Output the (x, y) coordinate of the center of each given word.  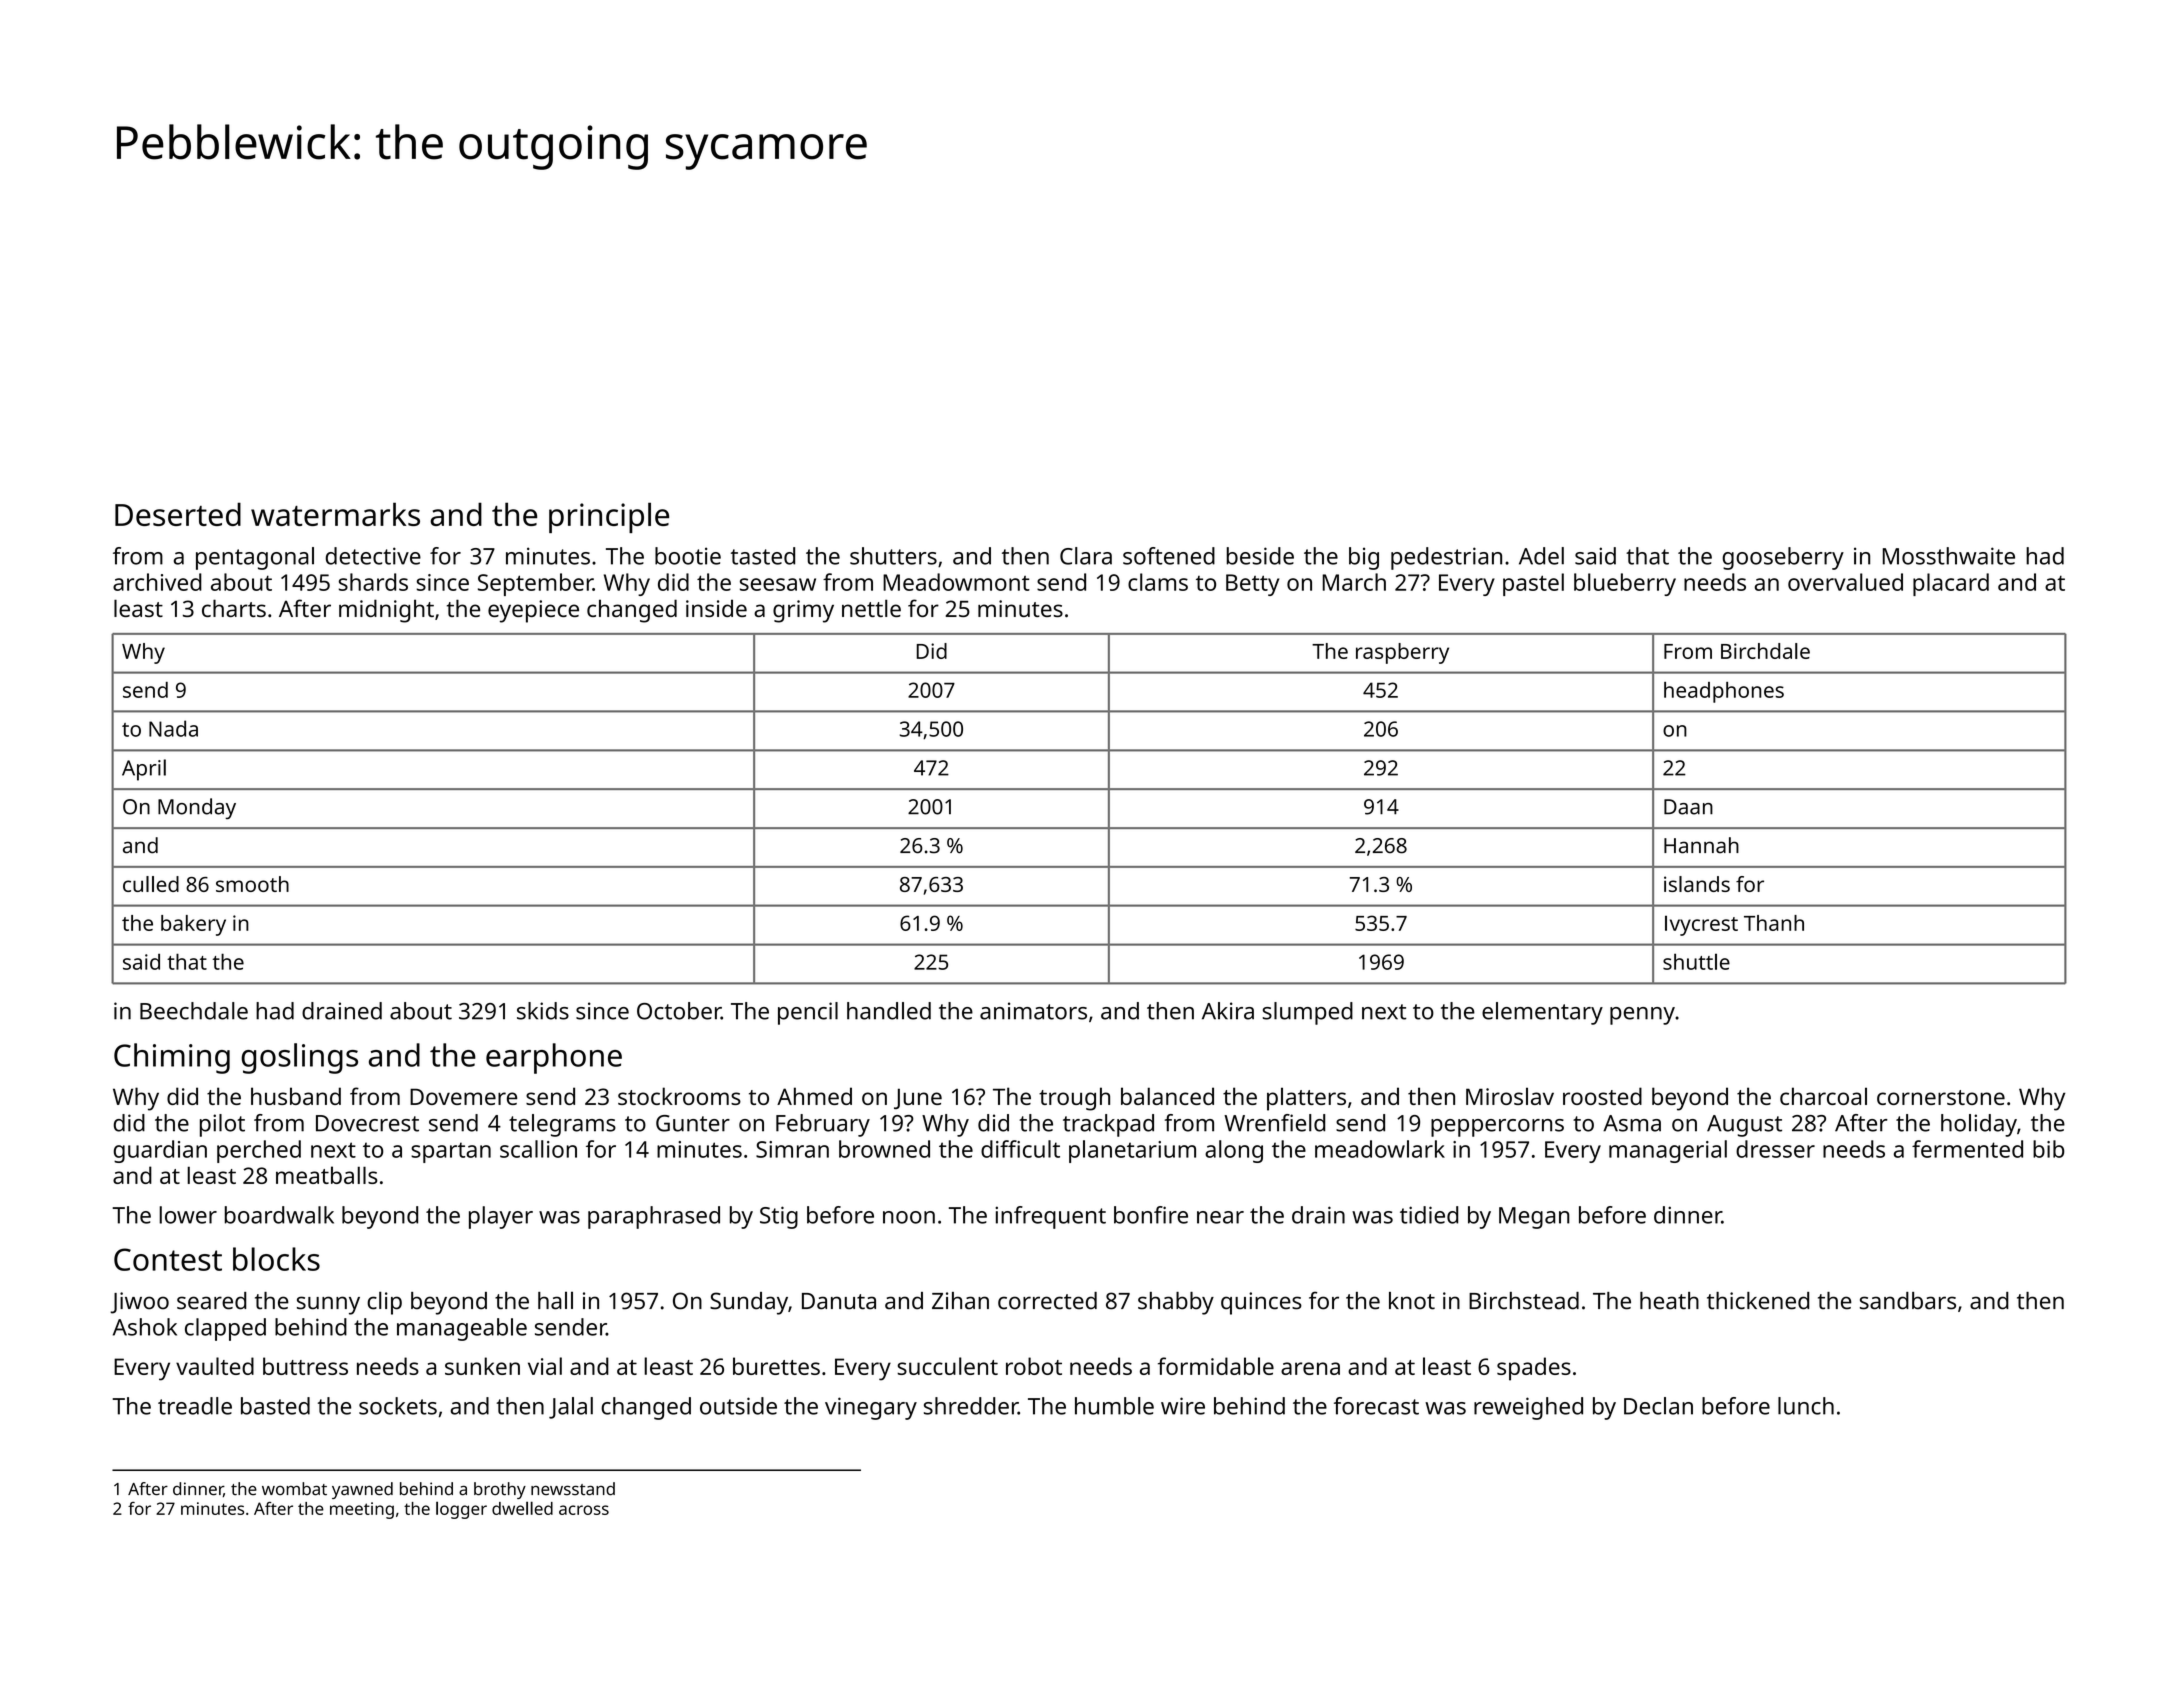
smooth (252, 884)
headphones (1724, 692)
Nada (173, 728)
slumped (1308, 1013)
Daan (1688, 807)
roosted (1602, 1096)
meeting (362, 1510)
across (584, 1510)
